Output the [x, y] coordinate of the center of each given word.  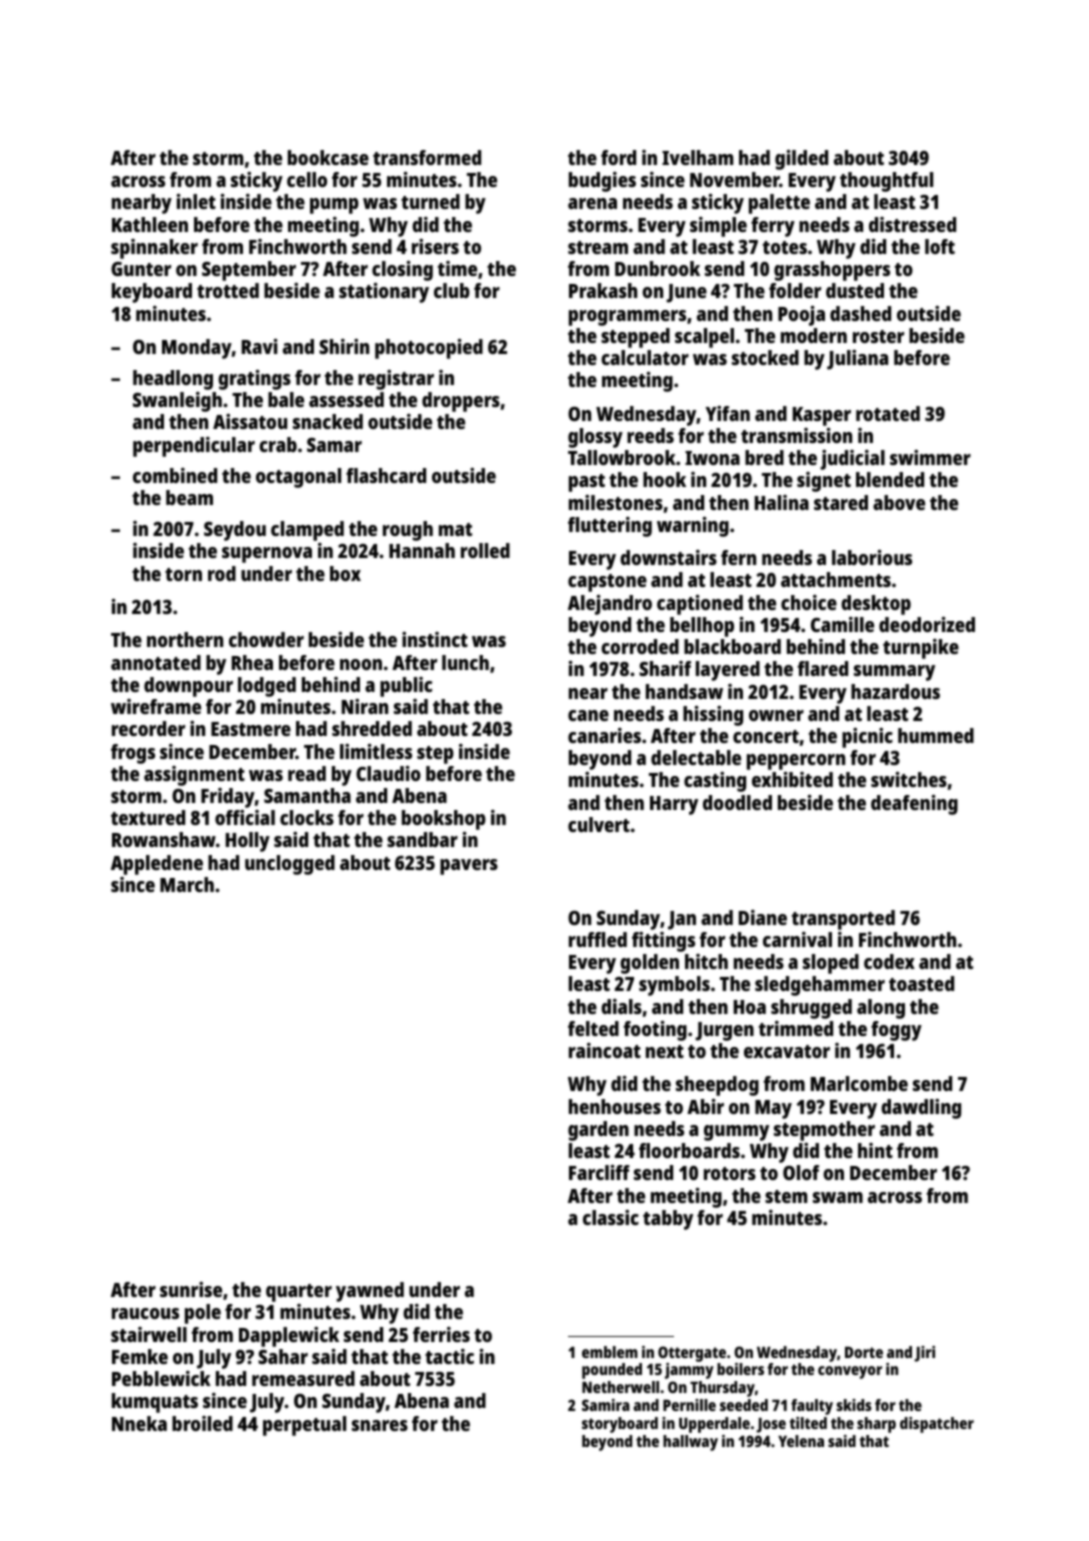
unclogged [290, 865]
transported [843, 920]
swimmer [930, 457]
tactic [449, 1356]
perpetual [304, 1426]
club [452, 290]
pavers [469, 867]
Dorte [864, 1352]
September [249, 271]
